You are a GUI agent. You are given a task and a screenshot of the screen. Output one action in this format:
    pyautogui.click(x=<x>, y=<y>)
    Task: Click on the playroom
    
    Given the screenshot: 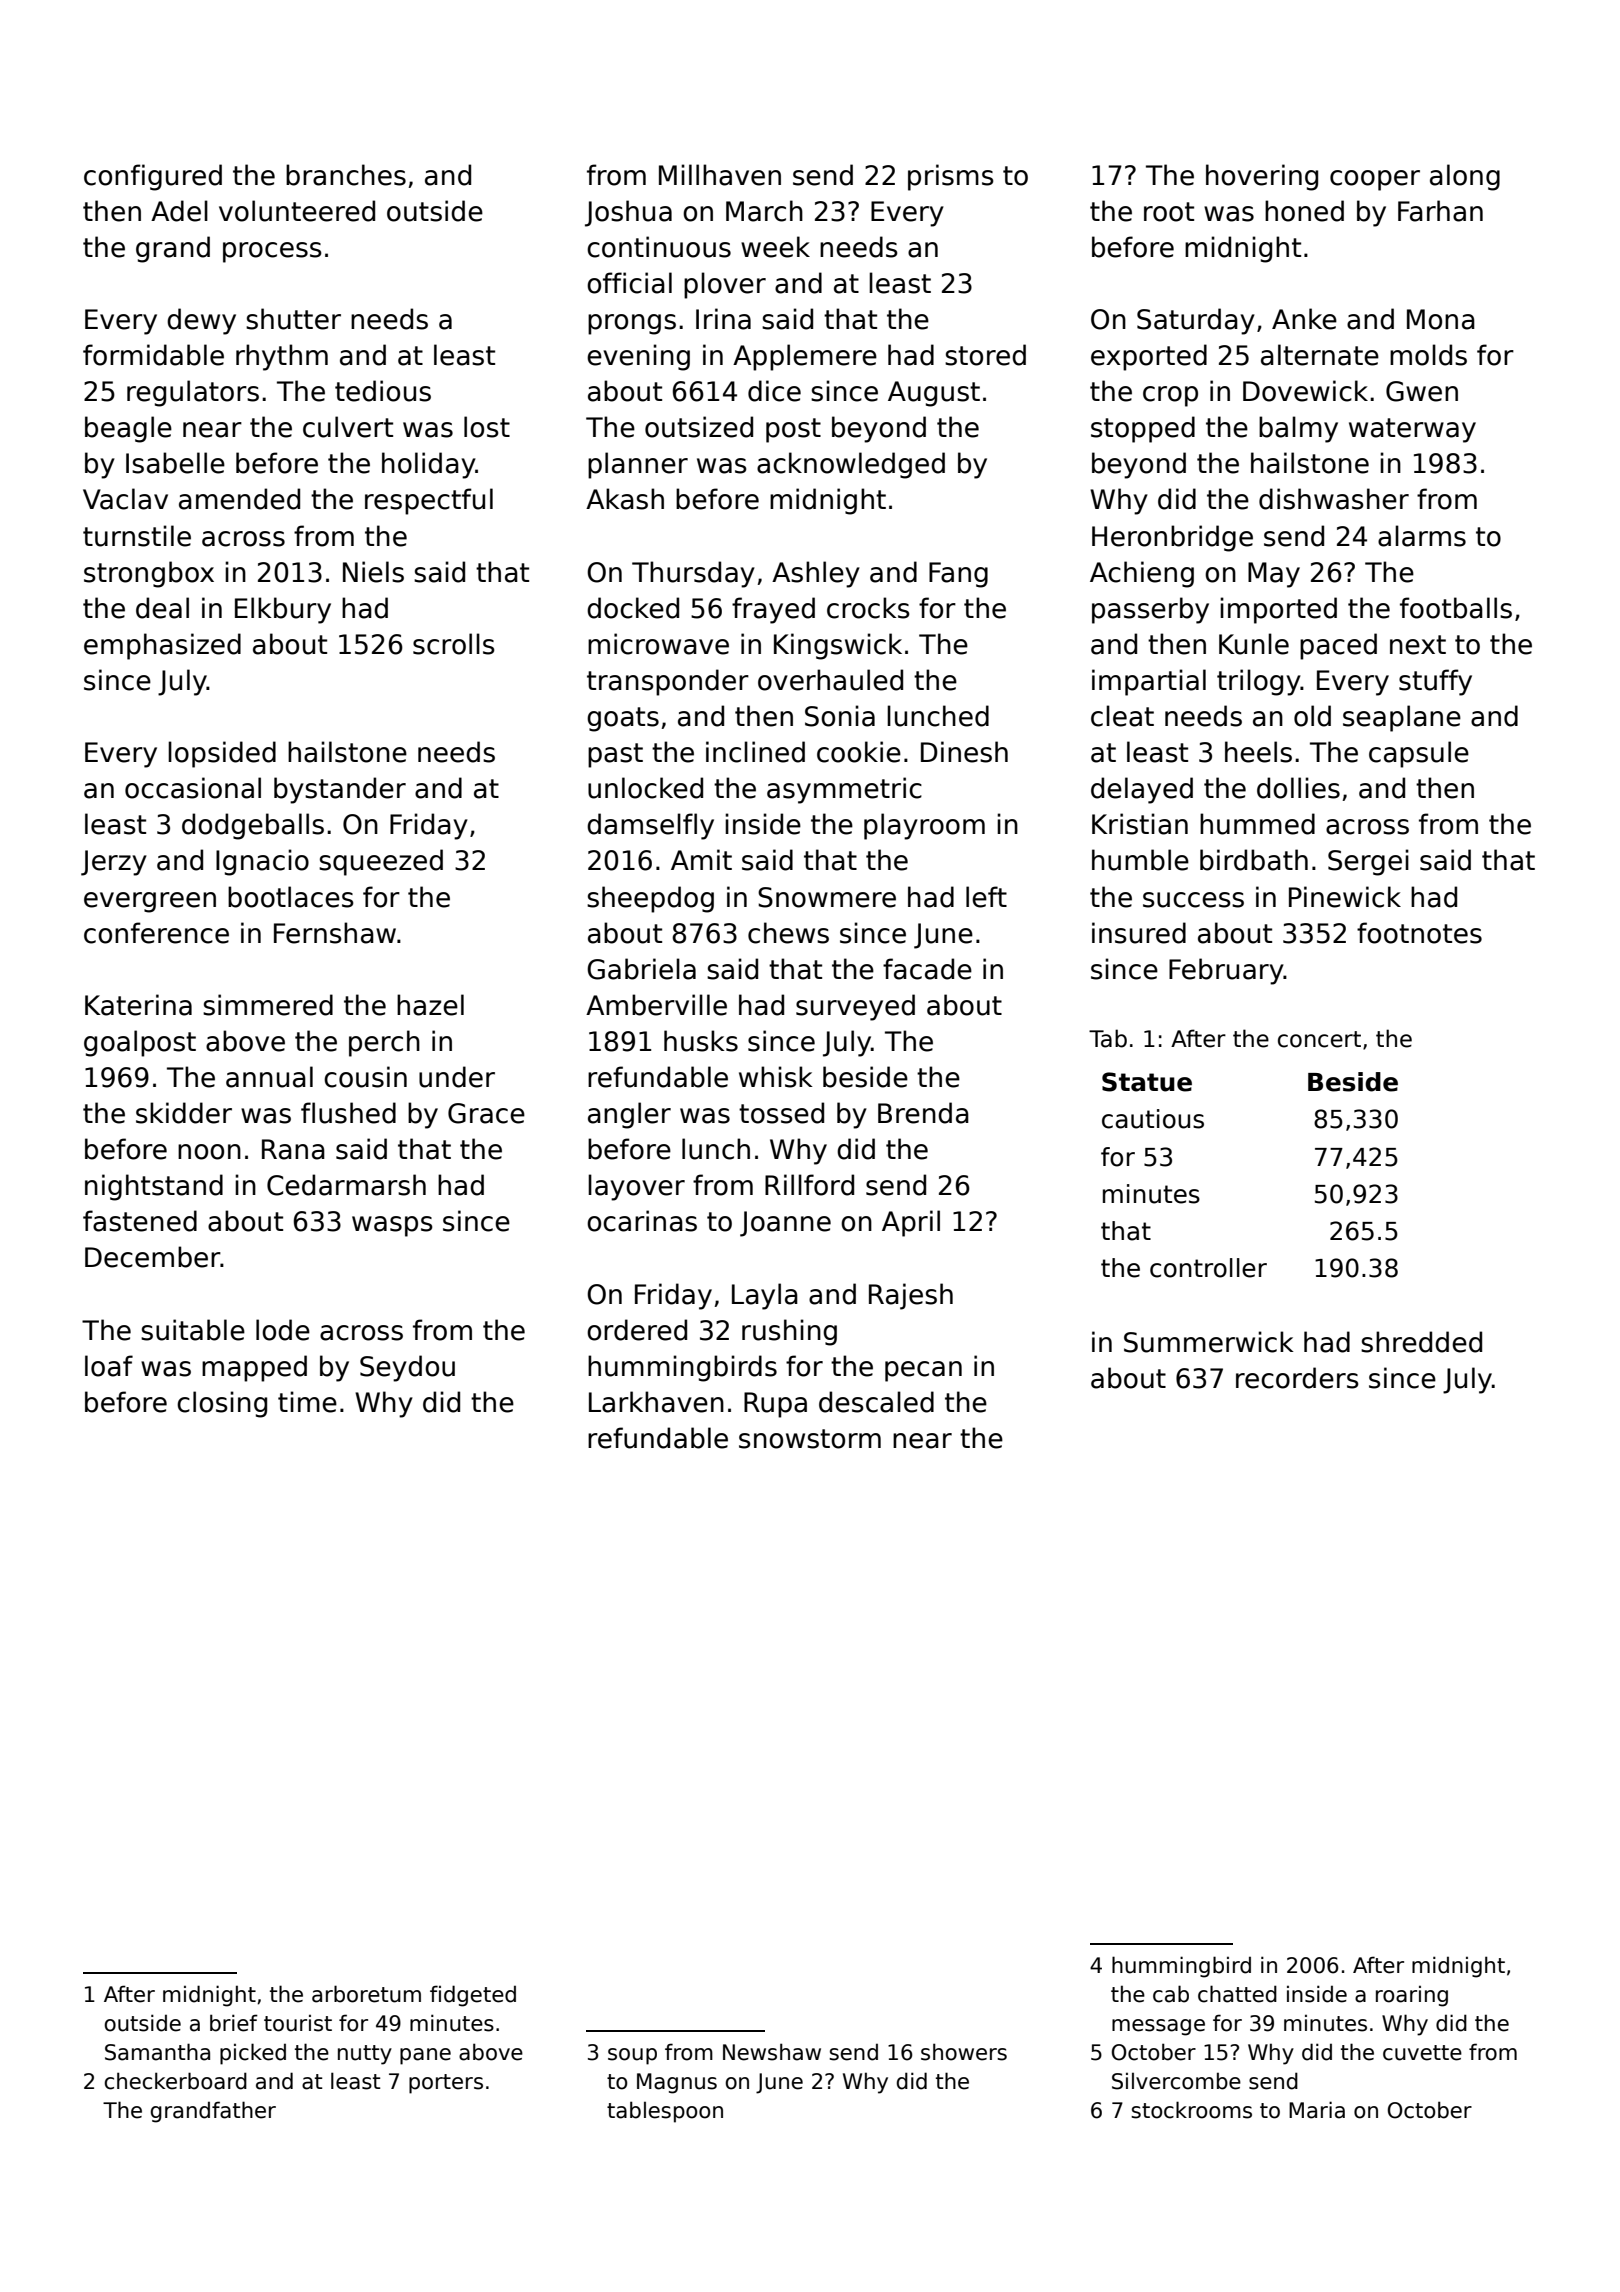 What is the action you would take?
    pyautogui.click(x=924, y=826)
